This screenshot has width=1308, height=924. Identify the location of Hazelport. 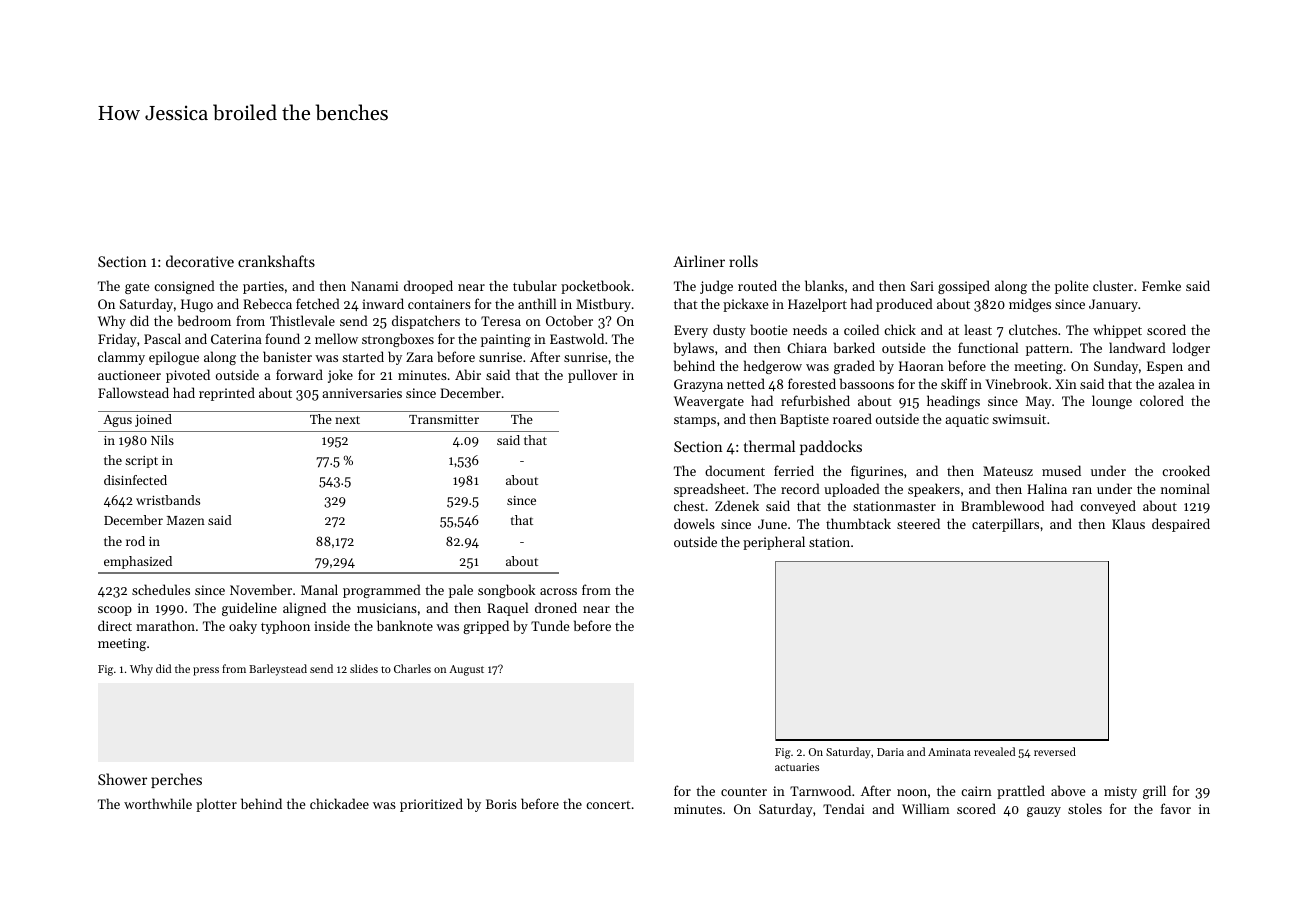
(817, 305).
